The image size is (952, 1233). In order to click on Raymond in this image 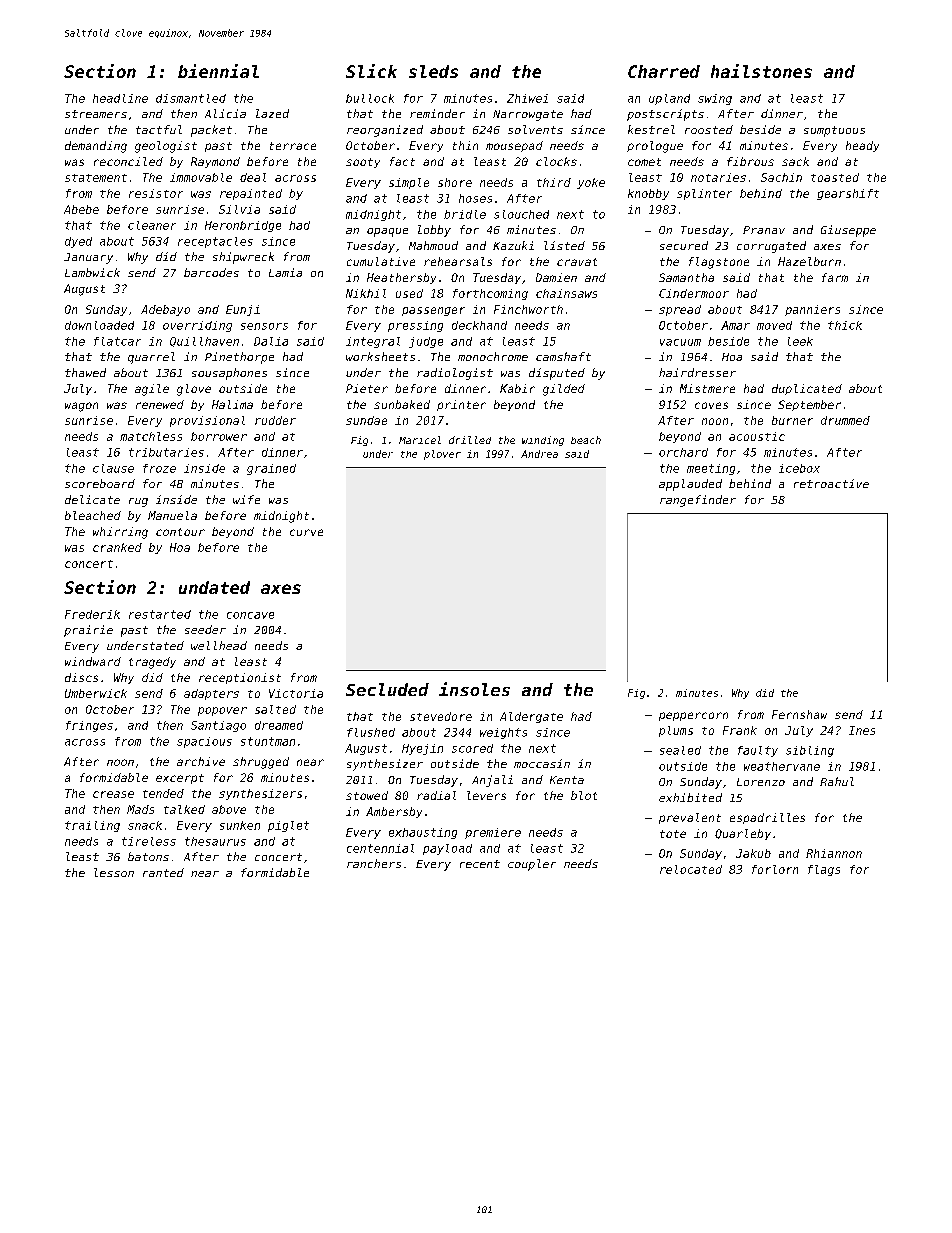, I will do `click(215, 162)`.
